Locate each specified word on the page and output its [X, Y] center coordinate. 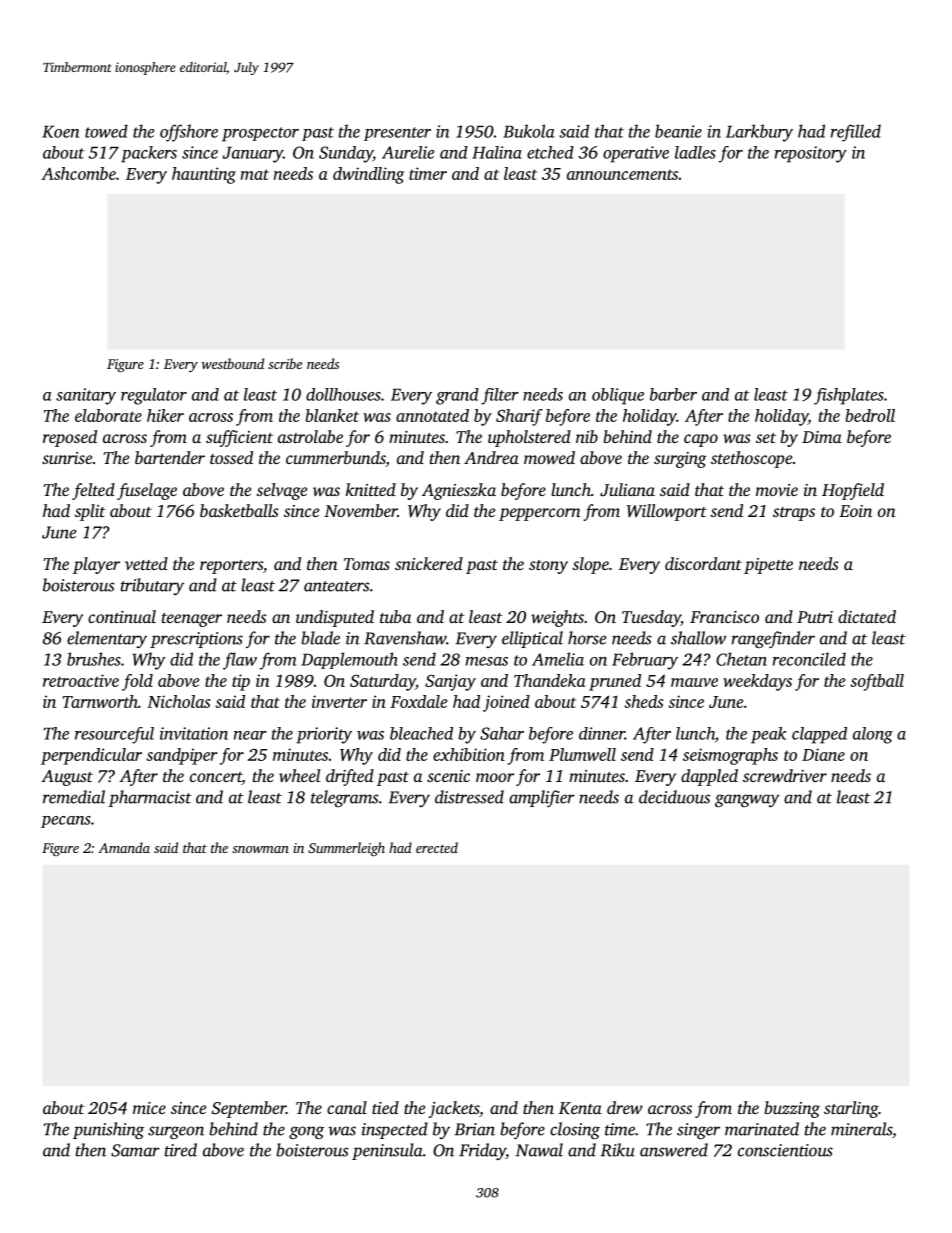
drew [625, 1107]
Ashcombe [78, 173]
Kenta [580, 1108]
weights [557, 618]
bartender [170, 457]
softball [877, 682]
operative [636, 154]
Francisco [724, 617]
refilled [856, 133]
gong [306, 1132]
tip [241, 682]
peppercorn [540, 514]
